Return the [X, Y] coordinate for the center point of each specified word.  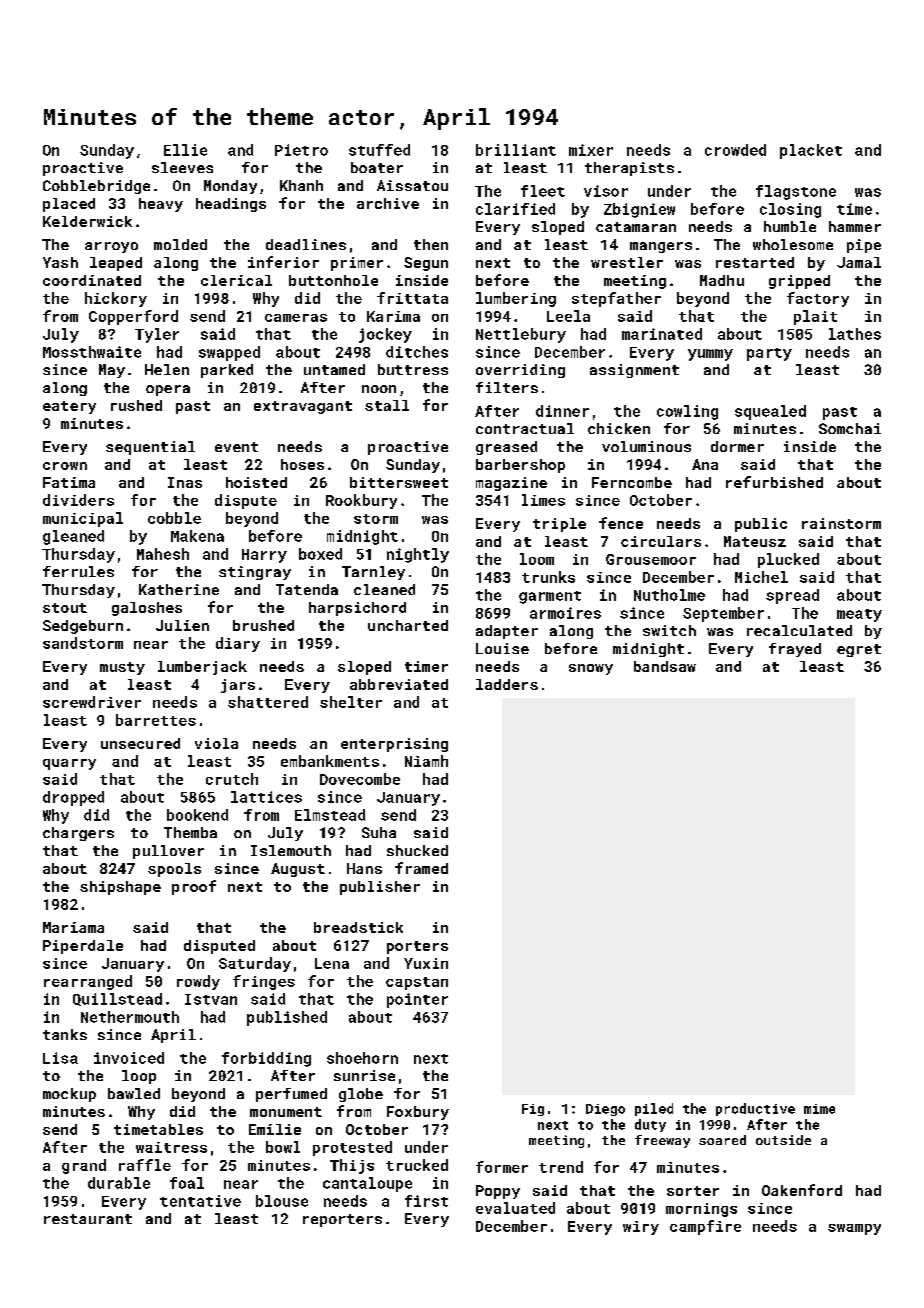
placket [811, 151]
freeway [662, 1141]
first [426, 1201]
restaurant [88, 1219]
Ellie [185, 150]
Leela [568, 316]
